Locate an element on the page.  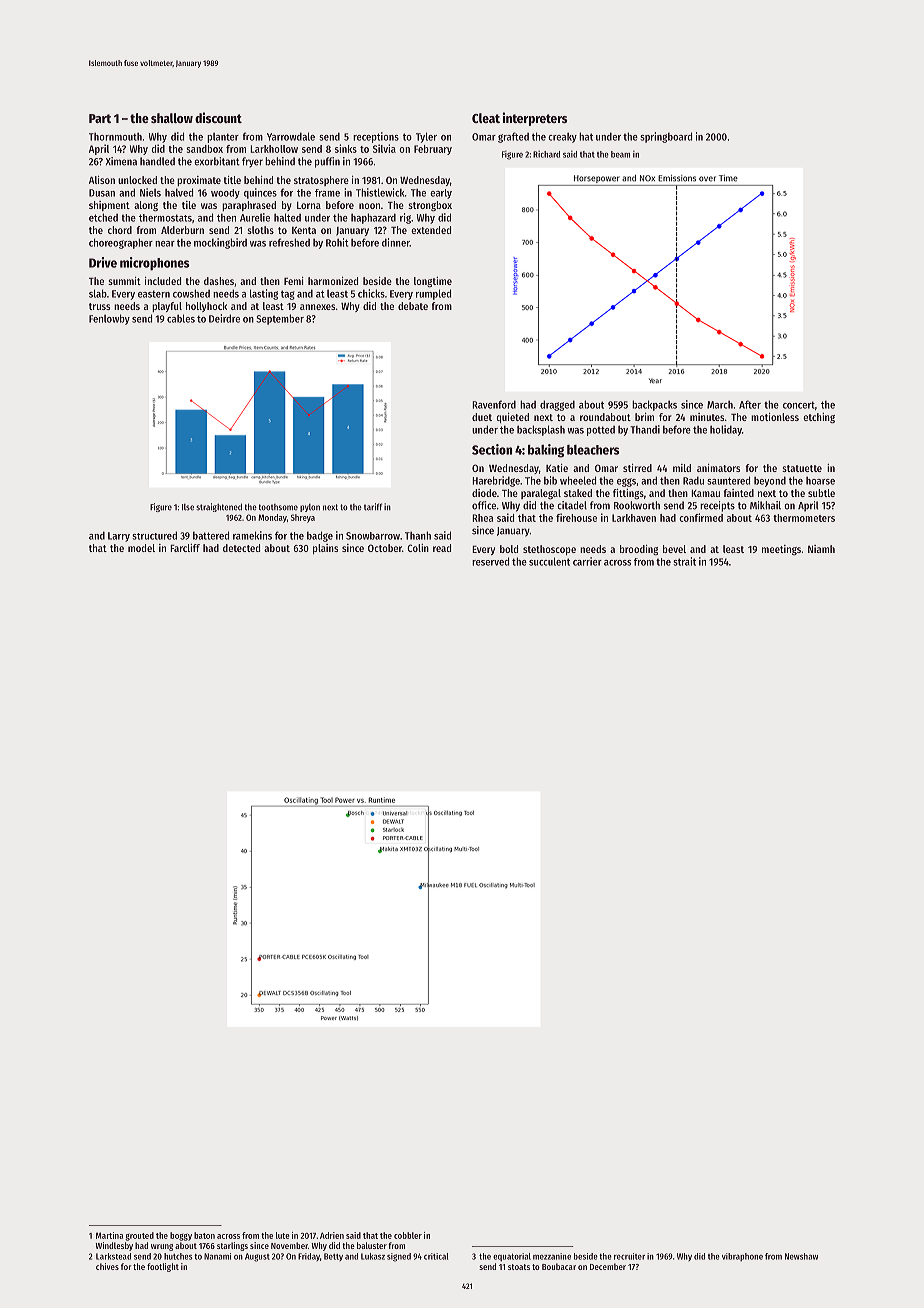
Newshaw is located at coordinates (801, 1256).
